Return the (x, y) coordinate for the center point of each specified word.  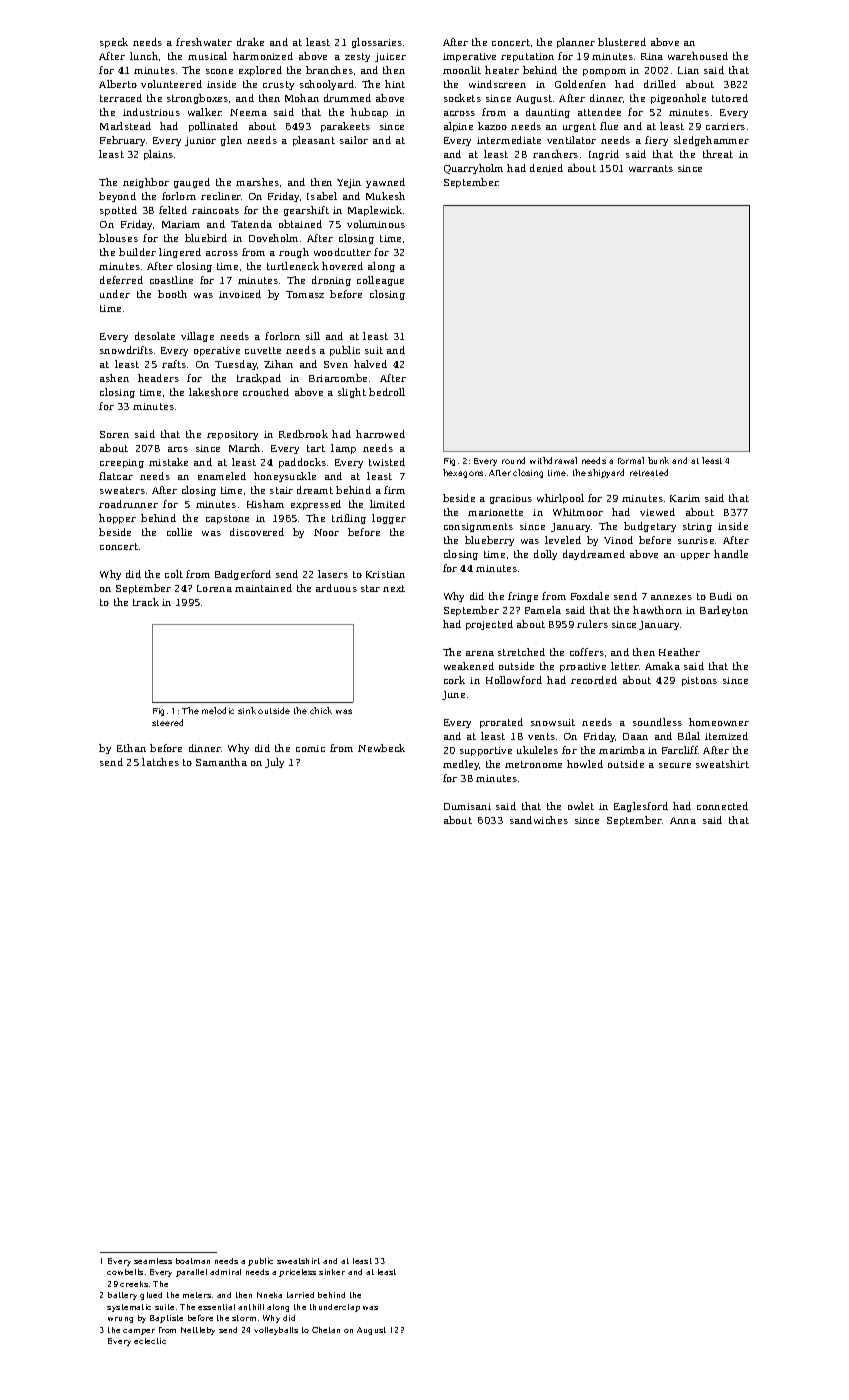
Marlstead (125, 126)
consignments (478, 527)
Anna (683, 820)
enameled (222, 476)
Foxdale (590, 596)
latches (160, 762)
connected (722, 806)
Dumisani (467, 806)
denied (546, 168)
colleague (380, 281)
